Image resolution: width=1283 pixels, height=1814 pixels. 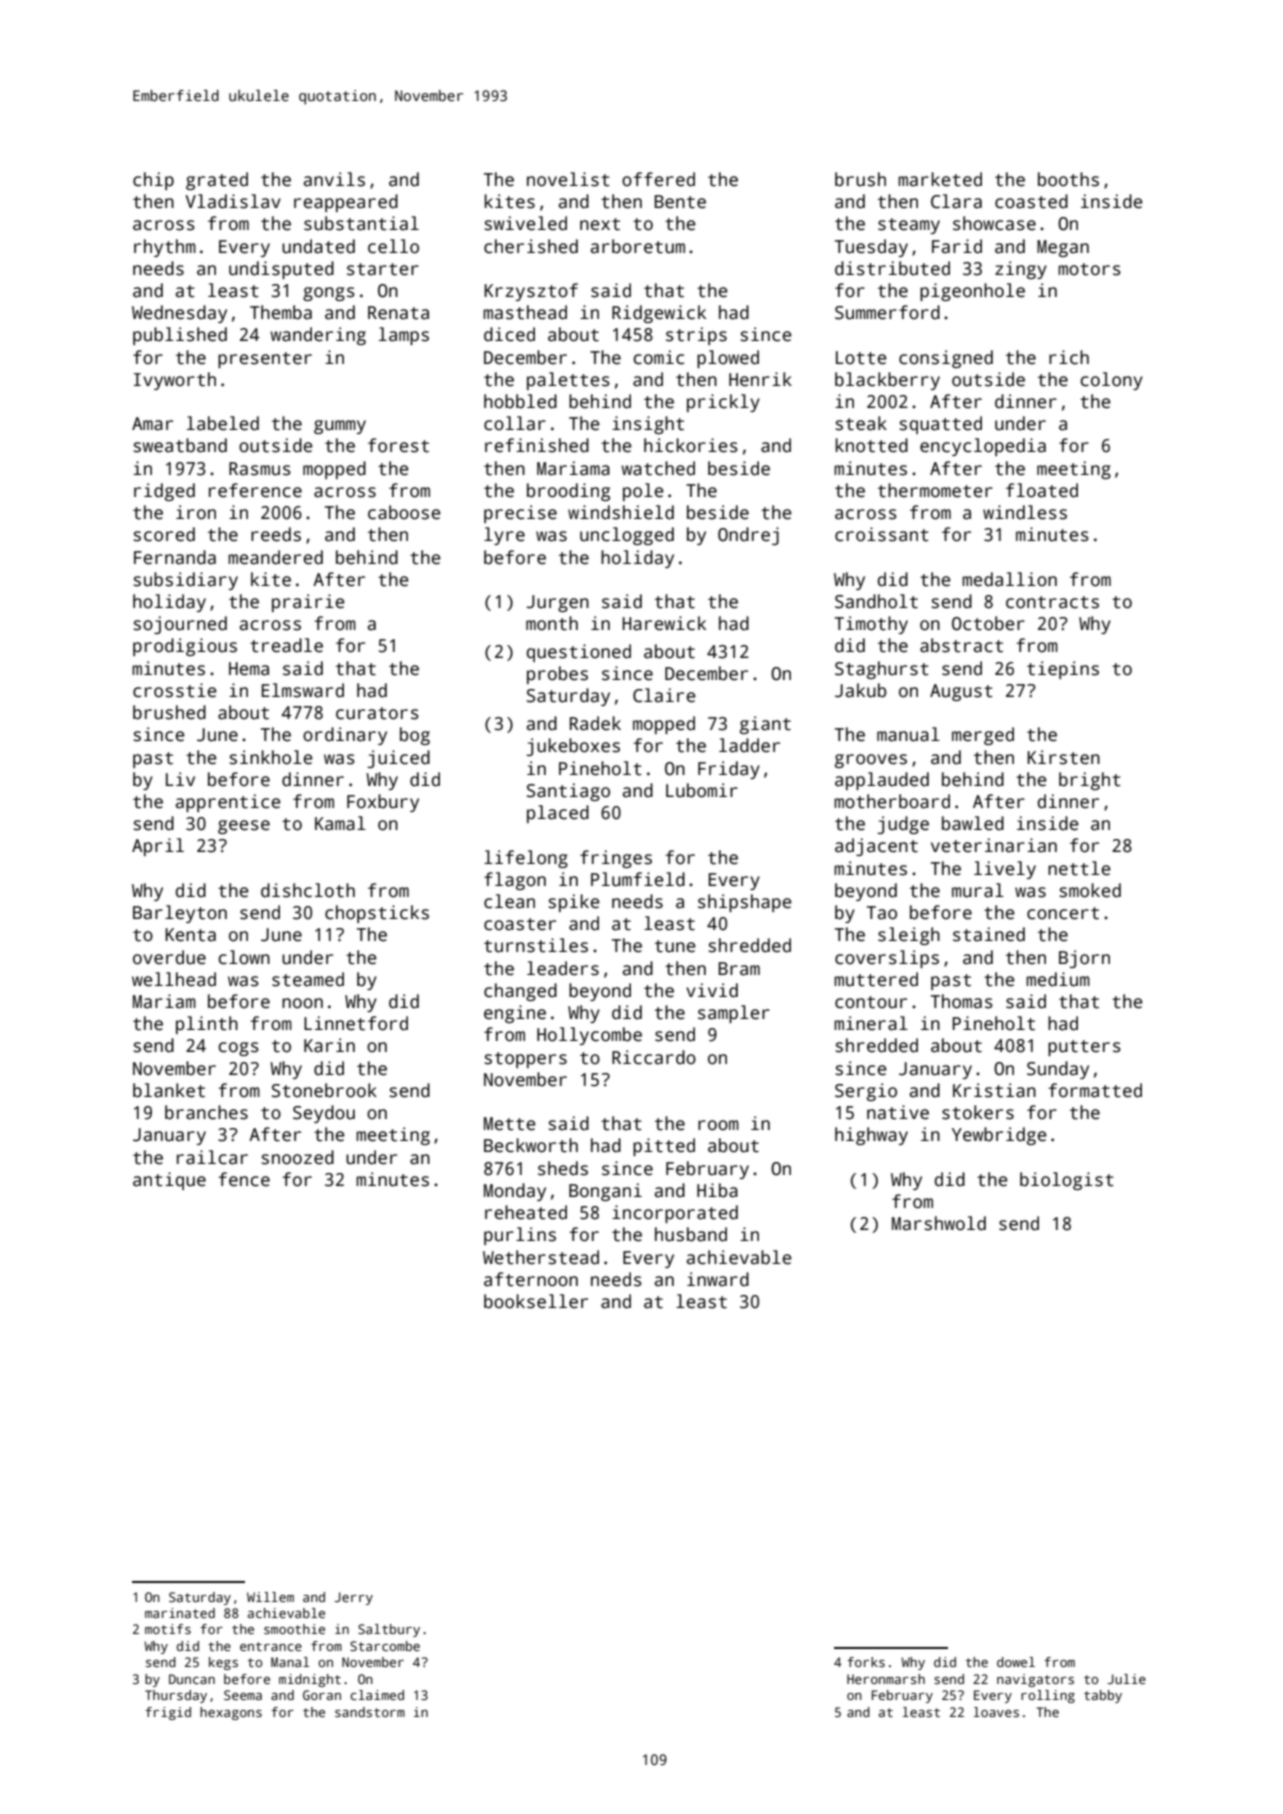 What do you see at coordinates (1103, 1696) in the screenshot?
I see `tabby` at bounding box center [1103, 1696].
